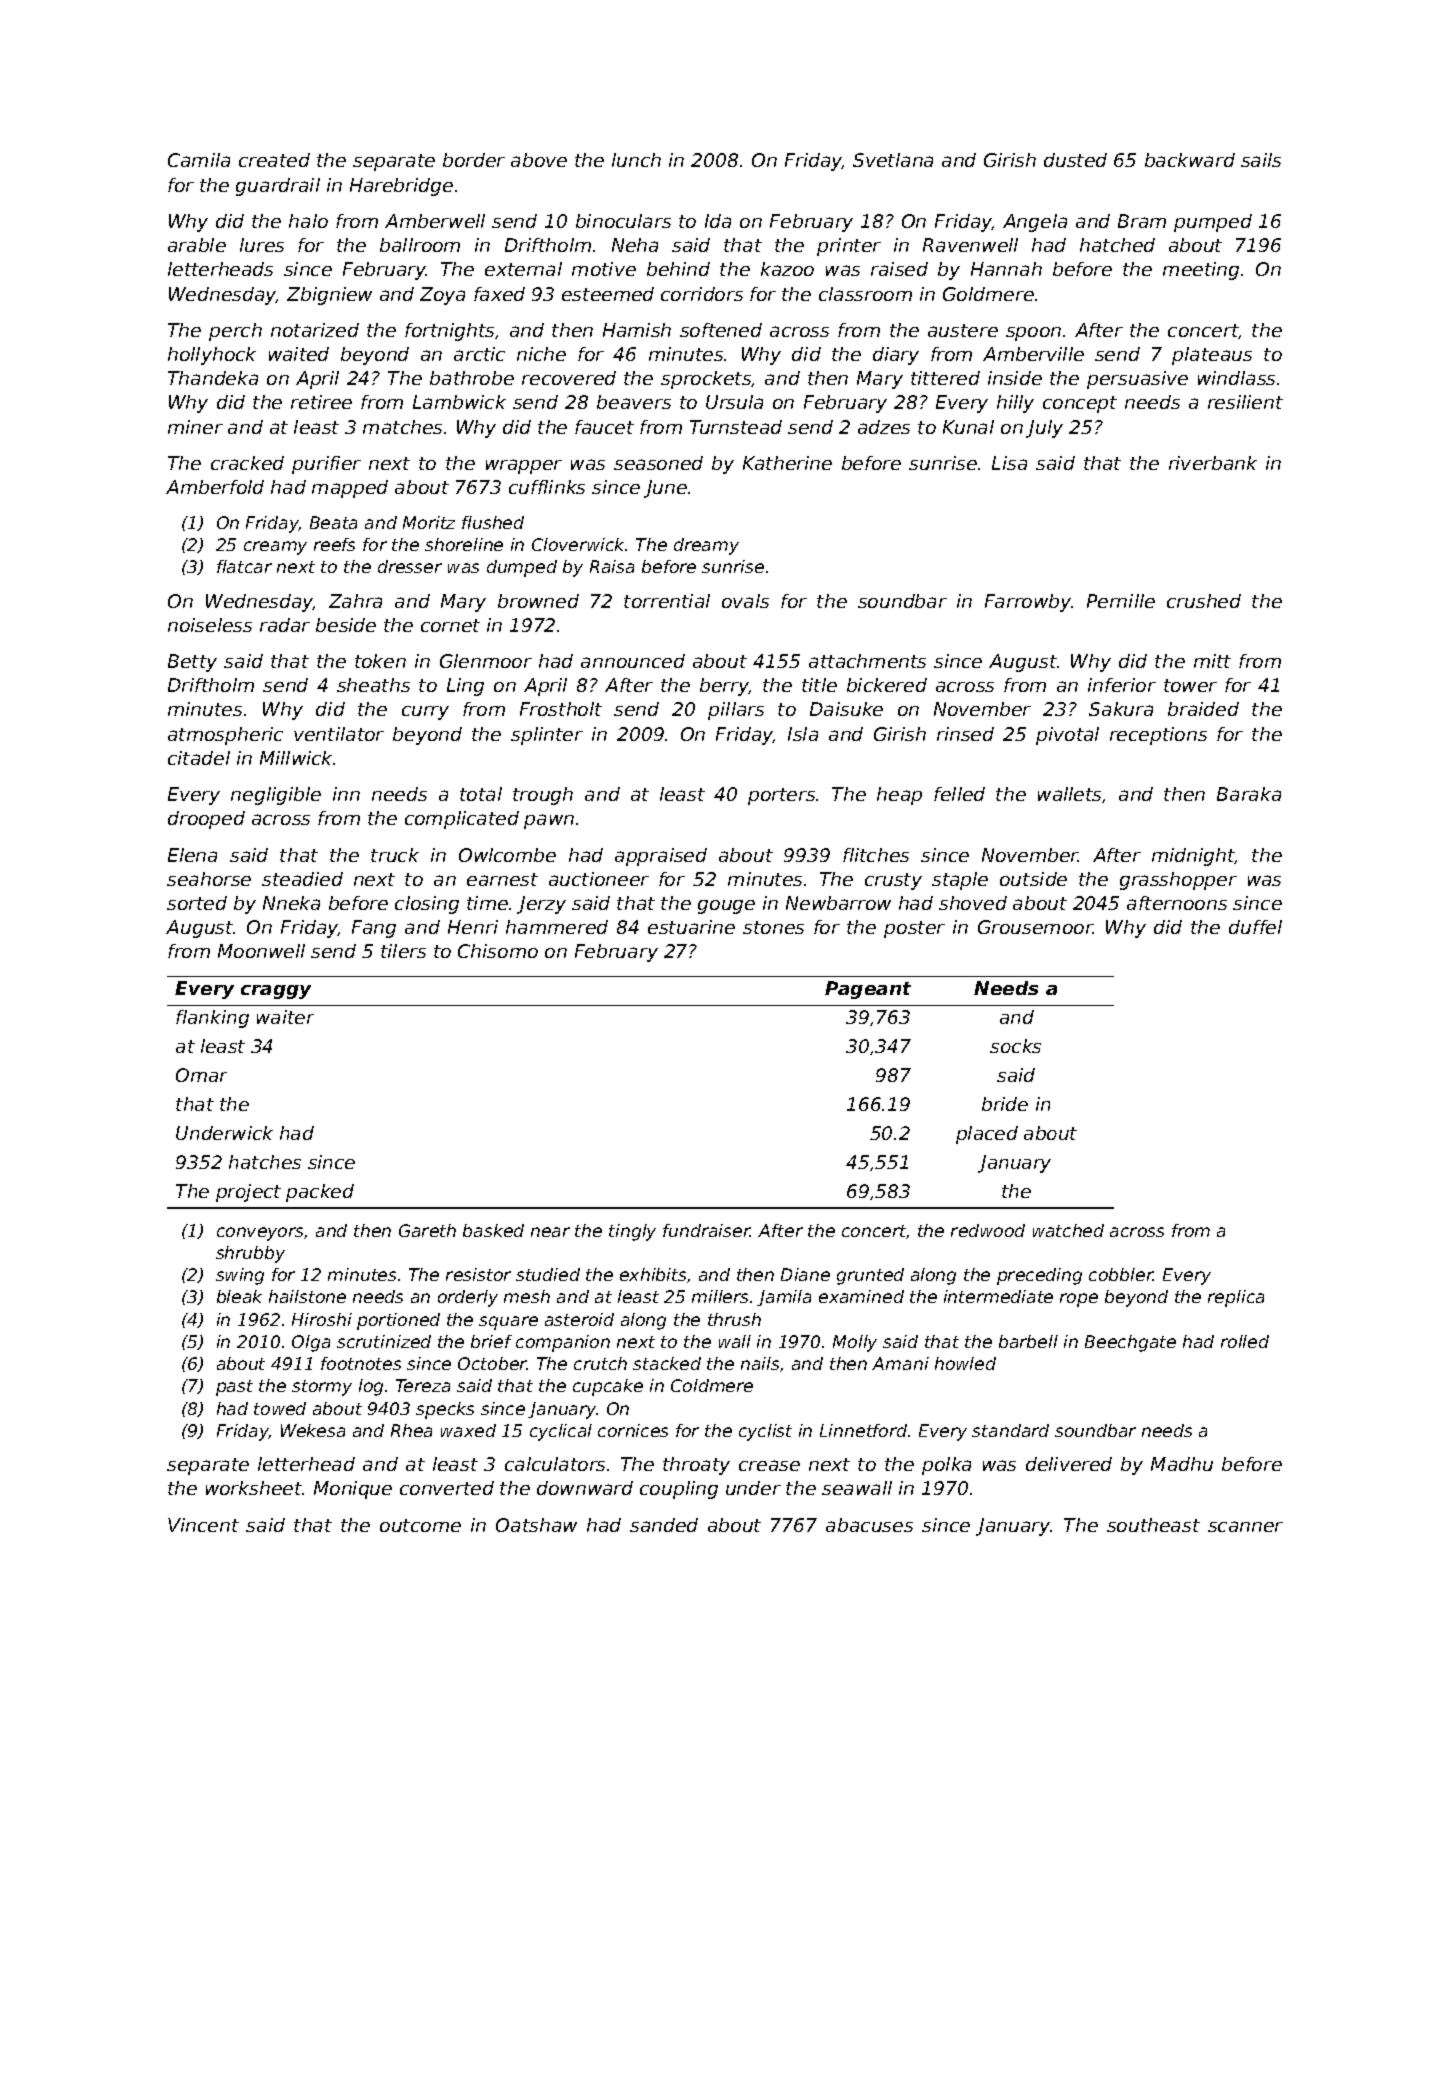 This screenshot has height=2100, width=1450. What do you see at coordinates (280, 1408) in the screenshot?
I see `towed` at bounding box center [280, 1408].
